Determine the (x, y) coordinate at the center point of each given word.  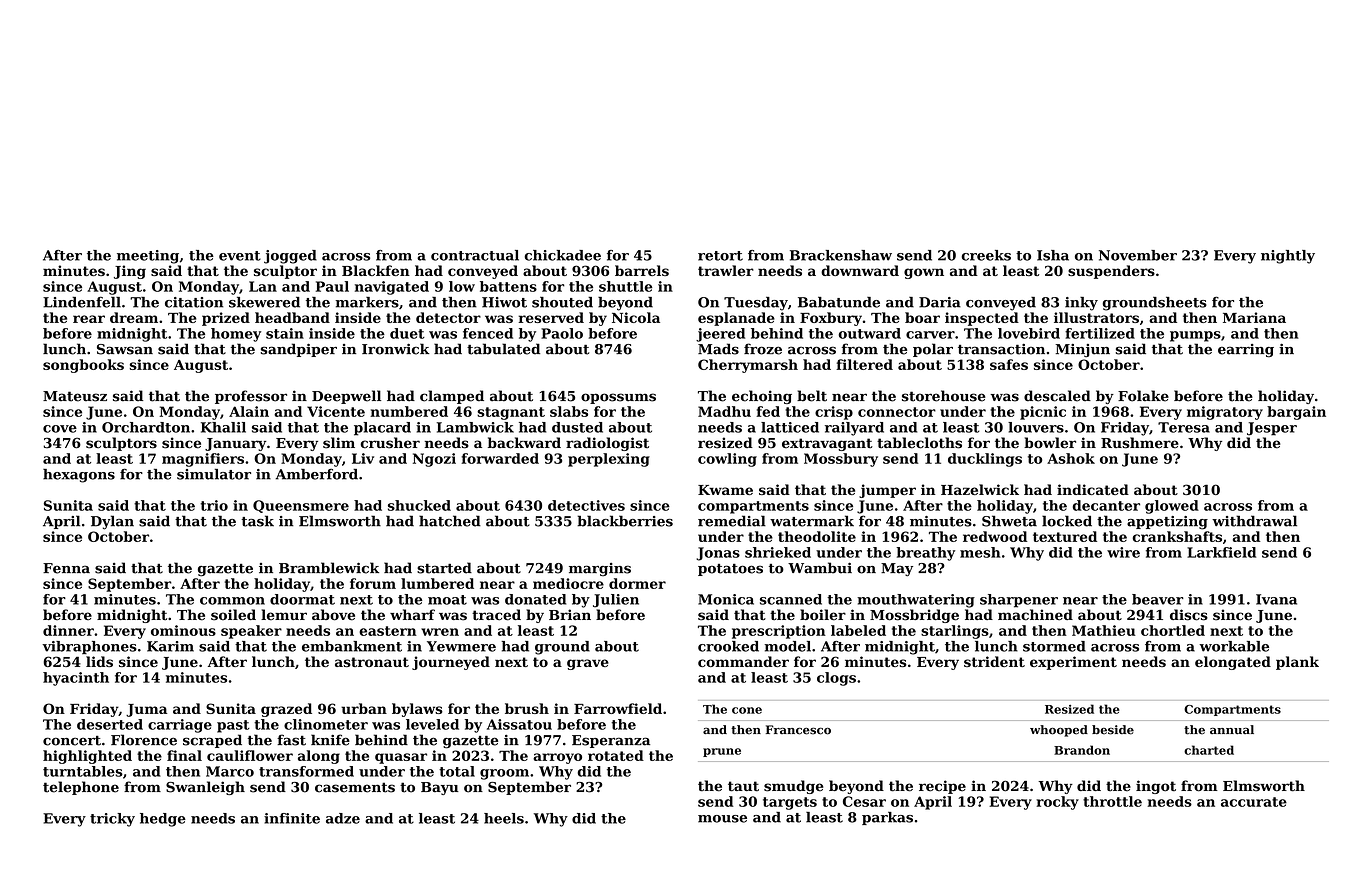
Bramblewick (329, 568)
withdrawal (1254, 521)
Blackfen (376, 270)
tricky (112, 820)
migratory (1225, 413)
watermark (812, 521)
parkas (887, 818)
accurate (1254, 802)
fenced (488, 333)
